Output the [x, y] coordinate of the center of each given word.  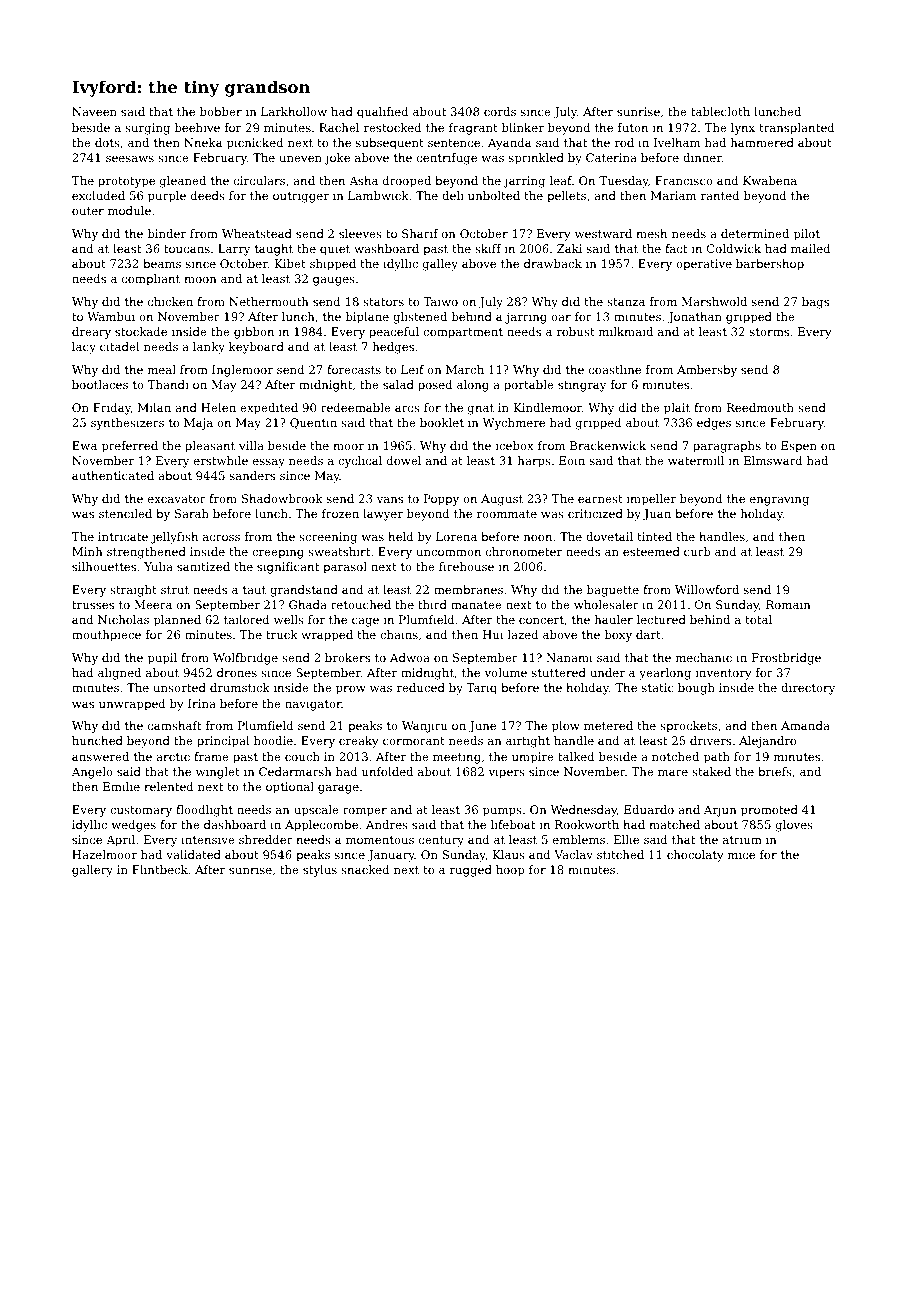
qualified [383, 113]
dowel [404, 460]
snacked [365, 869]
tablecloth [720, 111]
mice [741, 854]
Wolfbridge [245, 659]
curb [697, 551]
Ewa [84, 445]
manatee [476, 605]
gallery [92, 871]
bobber [221, 111]
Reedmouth [760, 407]
